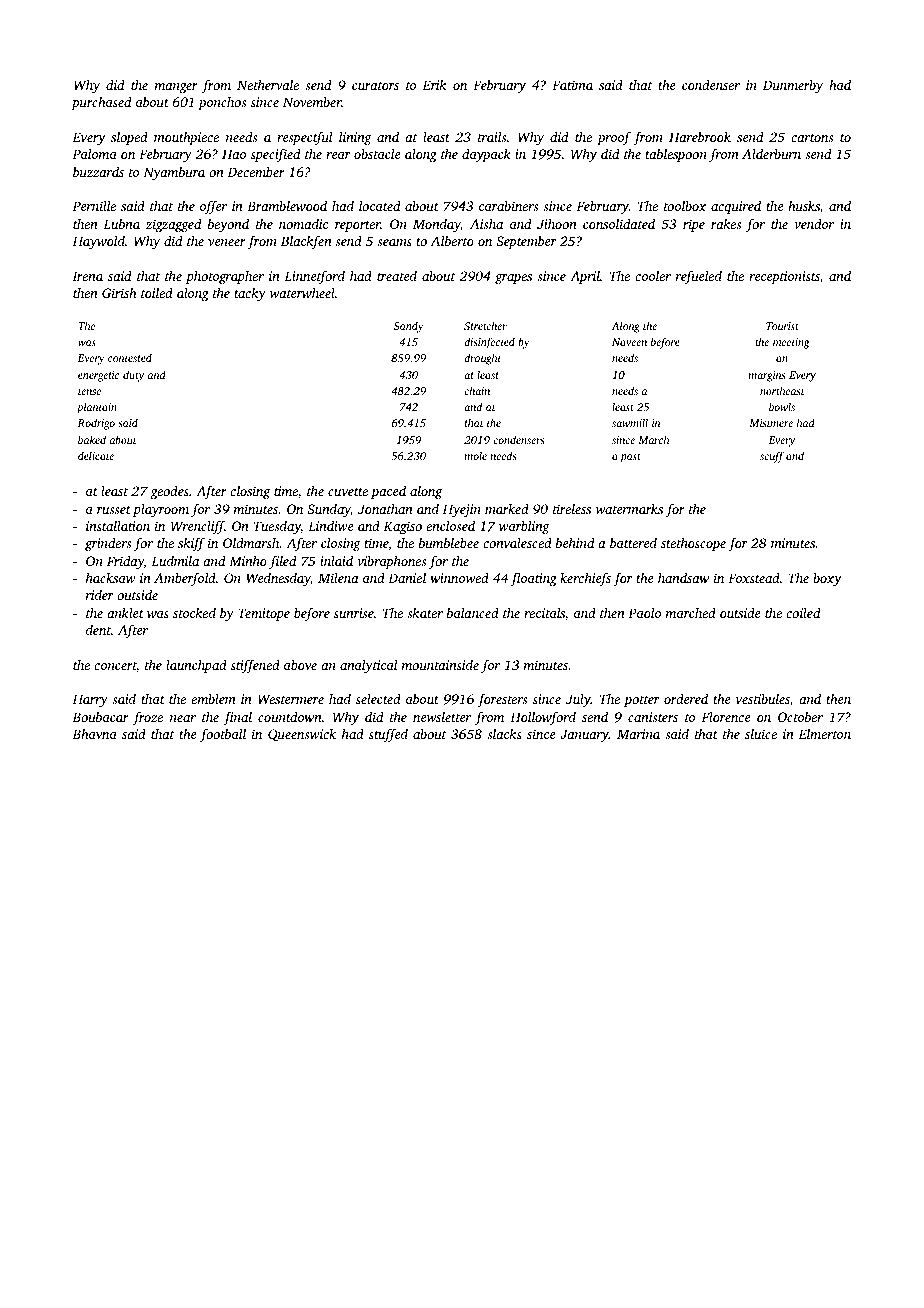  I want to click on football, so click(223, 735).
